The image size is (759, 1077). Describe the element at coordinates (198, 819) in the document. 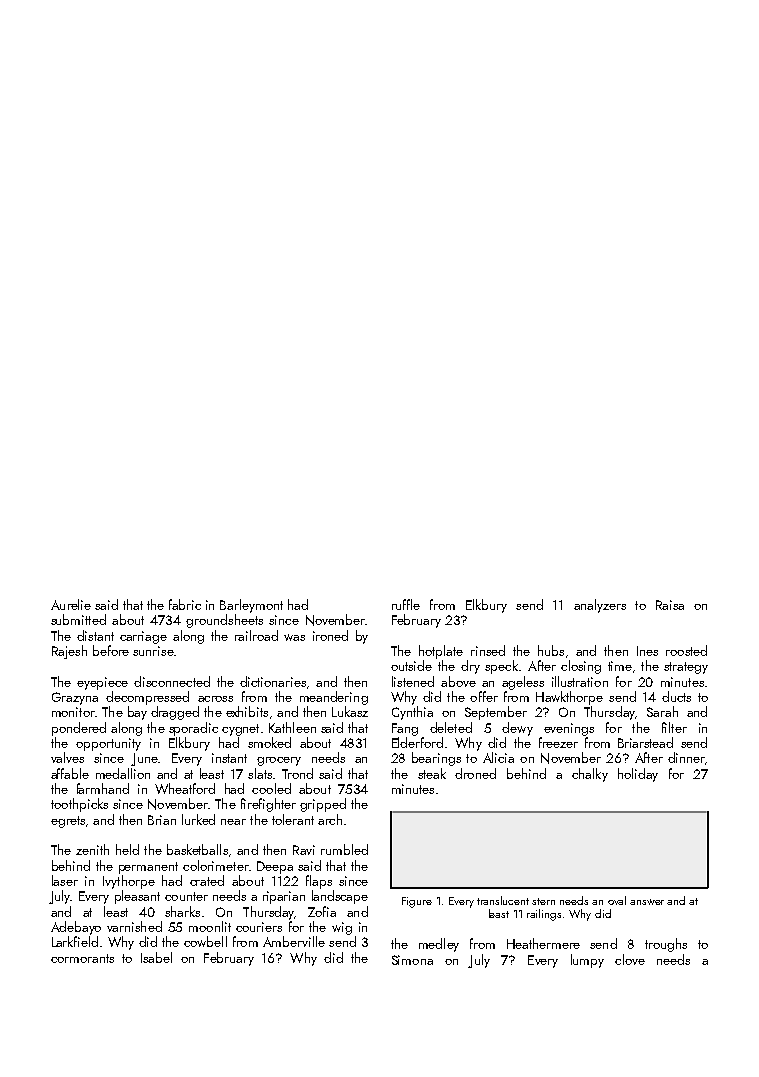

I see `lurked` at that location.
